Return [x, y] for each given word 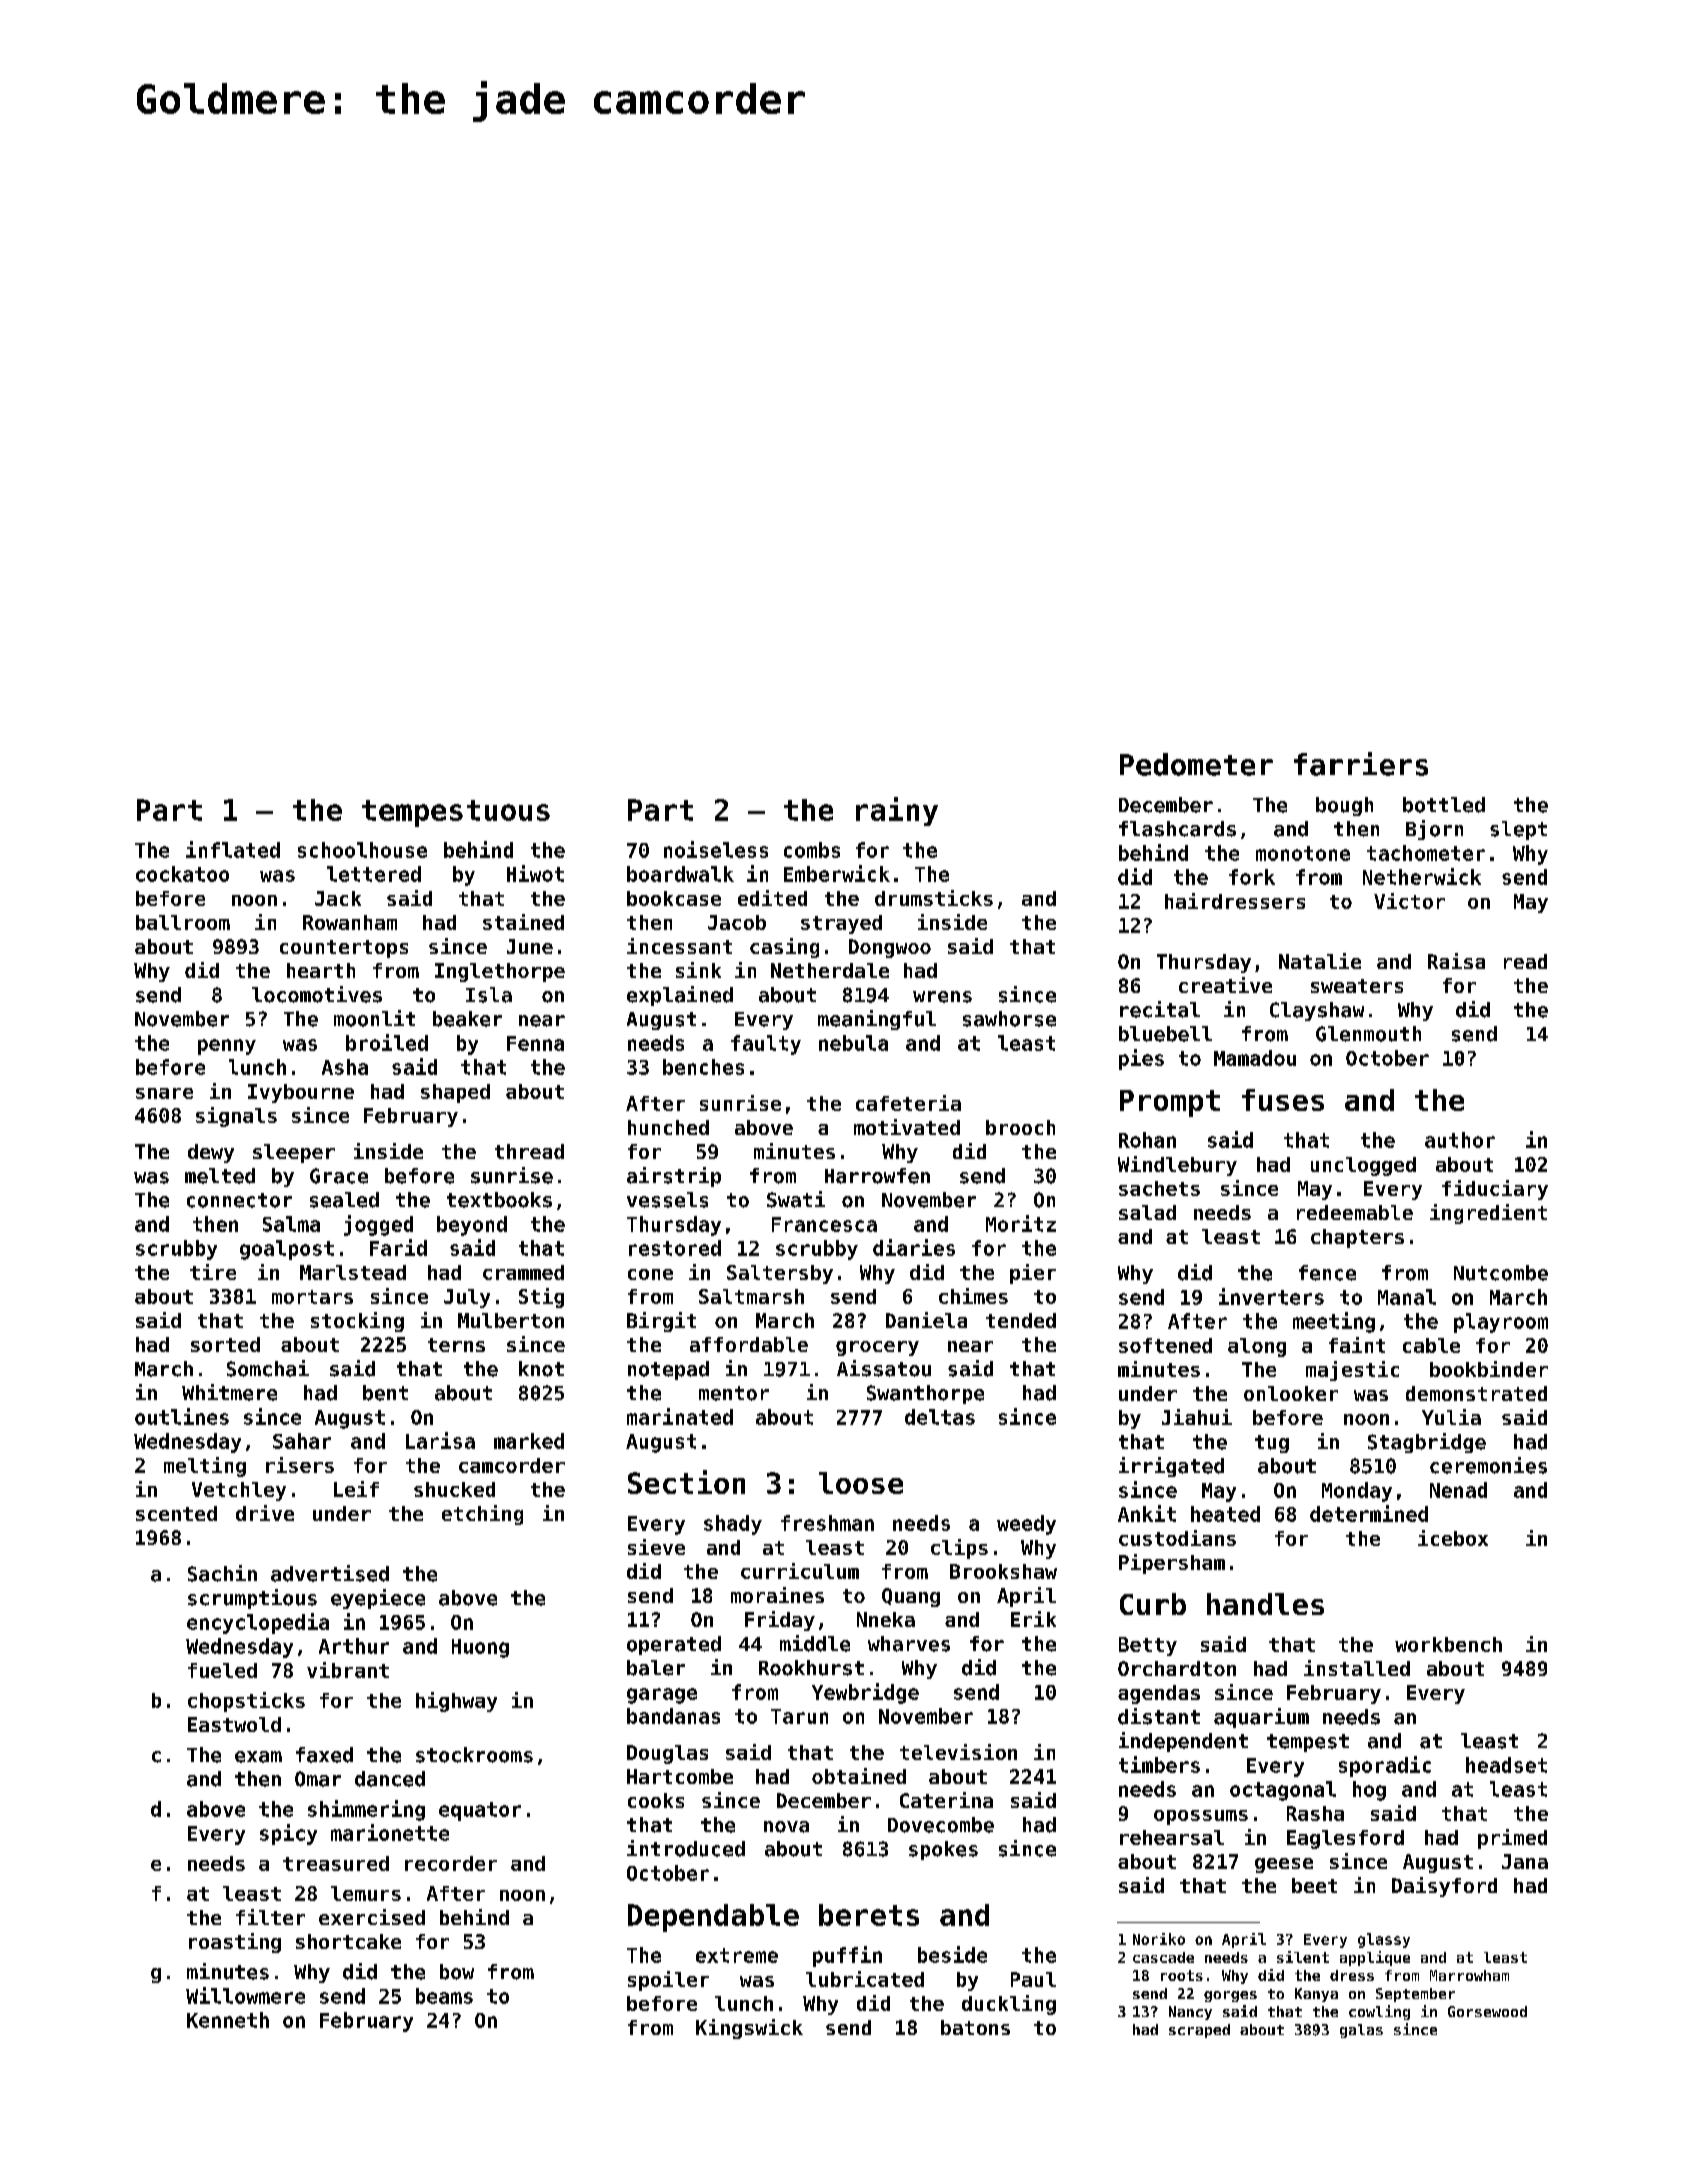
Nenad [1458, 1490]
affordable [749, 1344]
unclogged [1363, 1166]
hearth [321, 970]
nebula [853, 1043]
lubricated [865, 1979]
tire [213, 1272]
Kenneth [228, 2020]
